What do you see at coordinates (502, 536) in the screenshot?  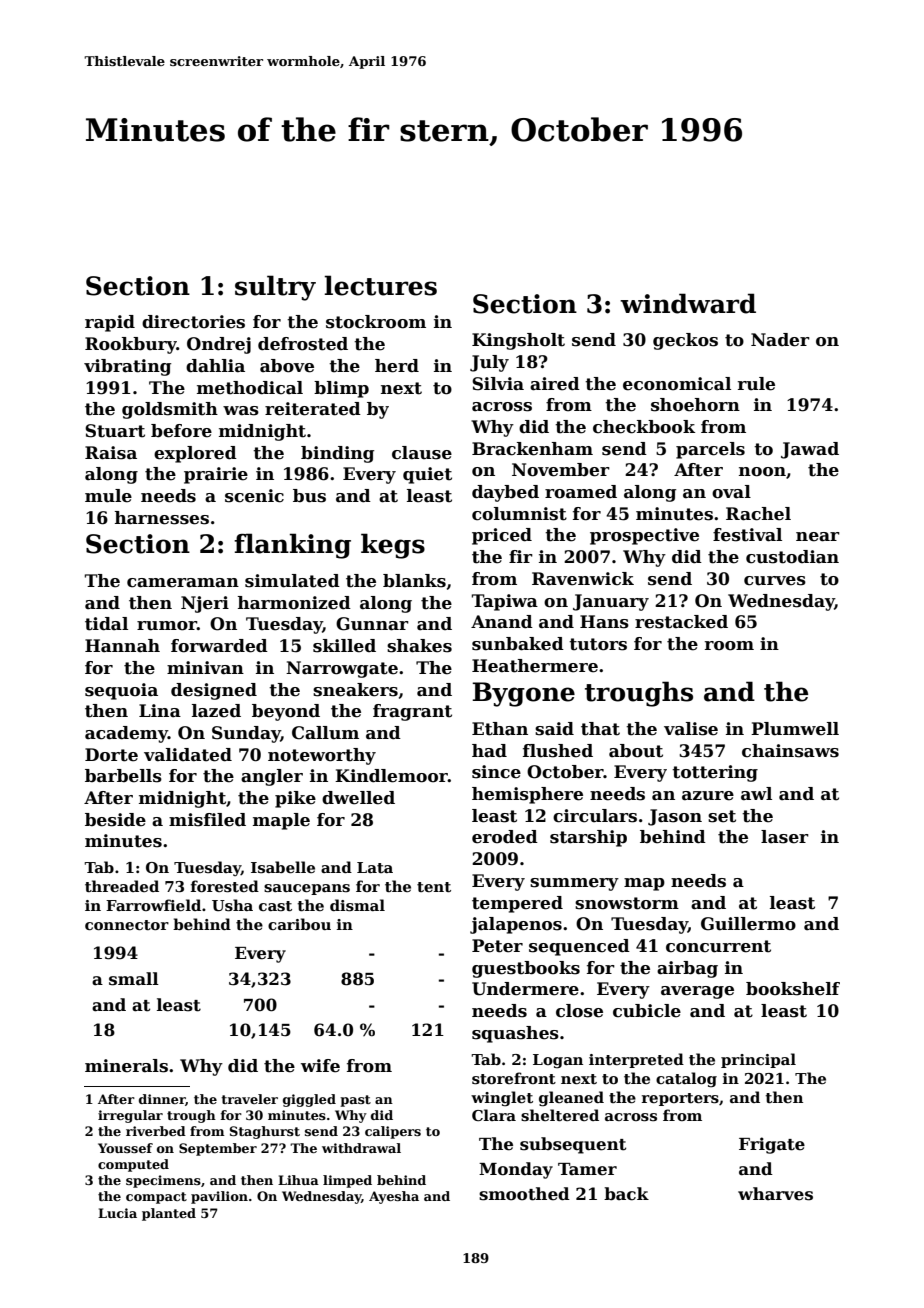 I see `priced` at bounding box center [502, 536].
